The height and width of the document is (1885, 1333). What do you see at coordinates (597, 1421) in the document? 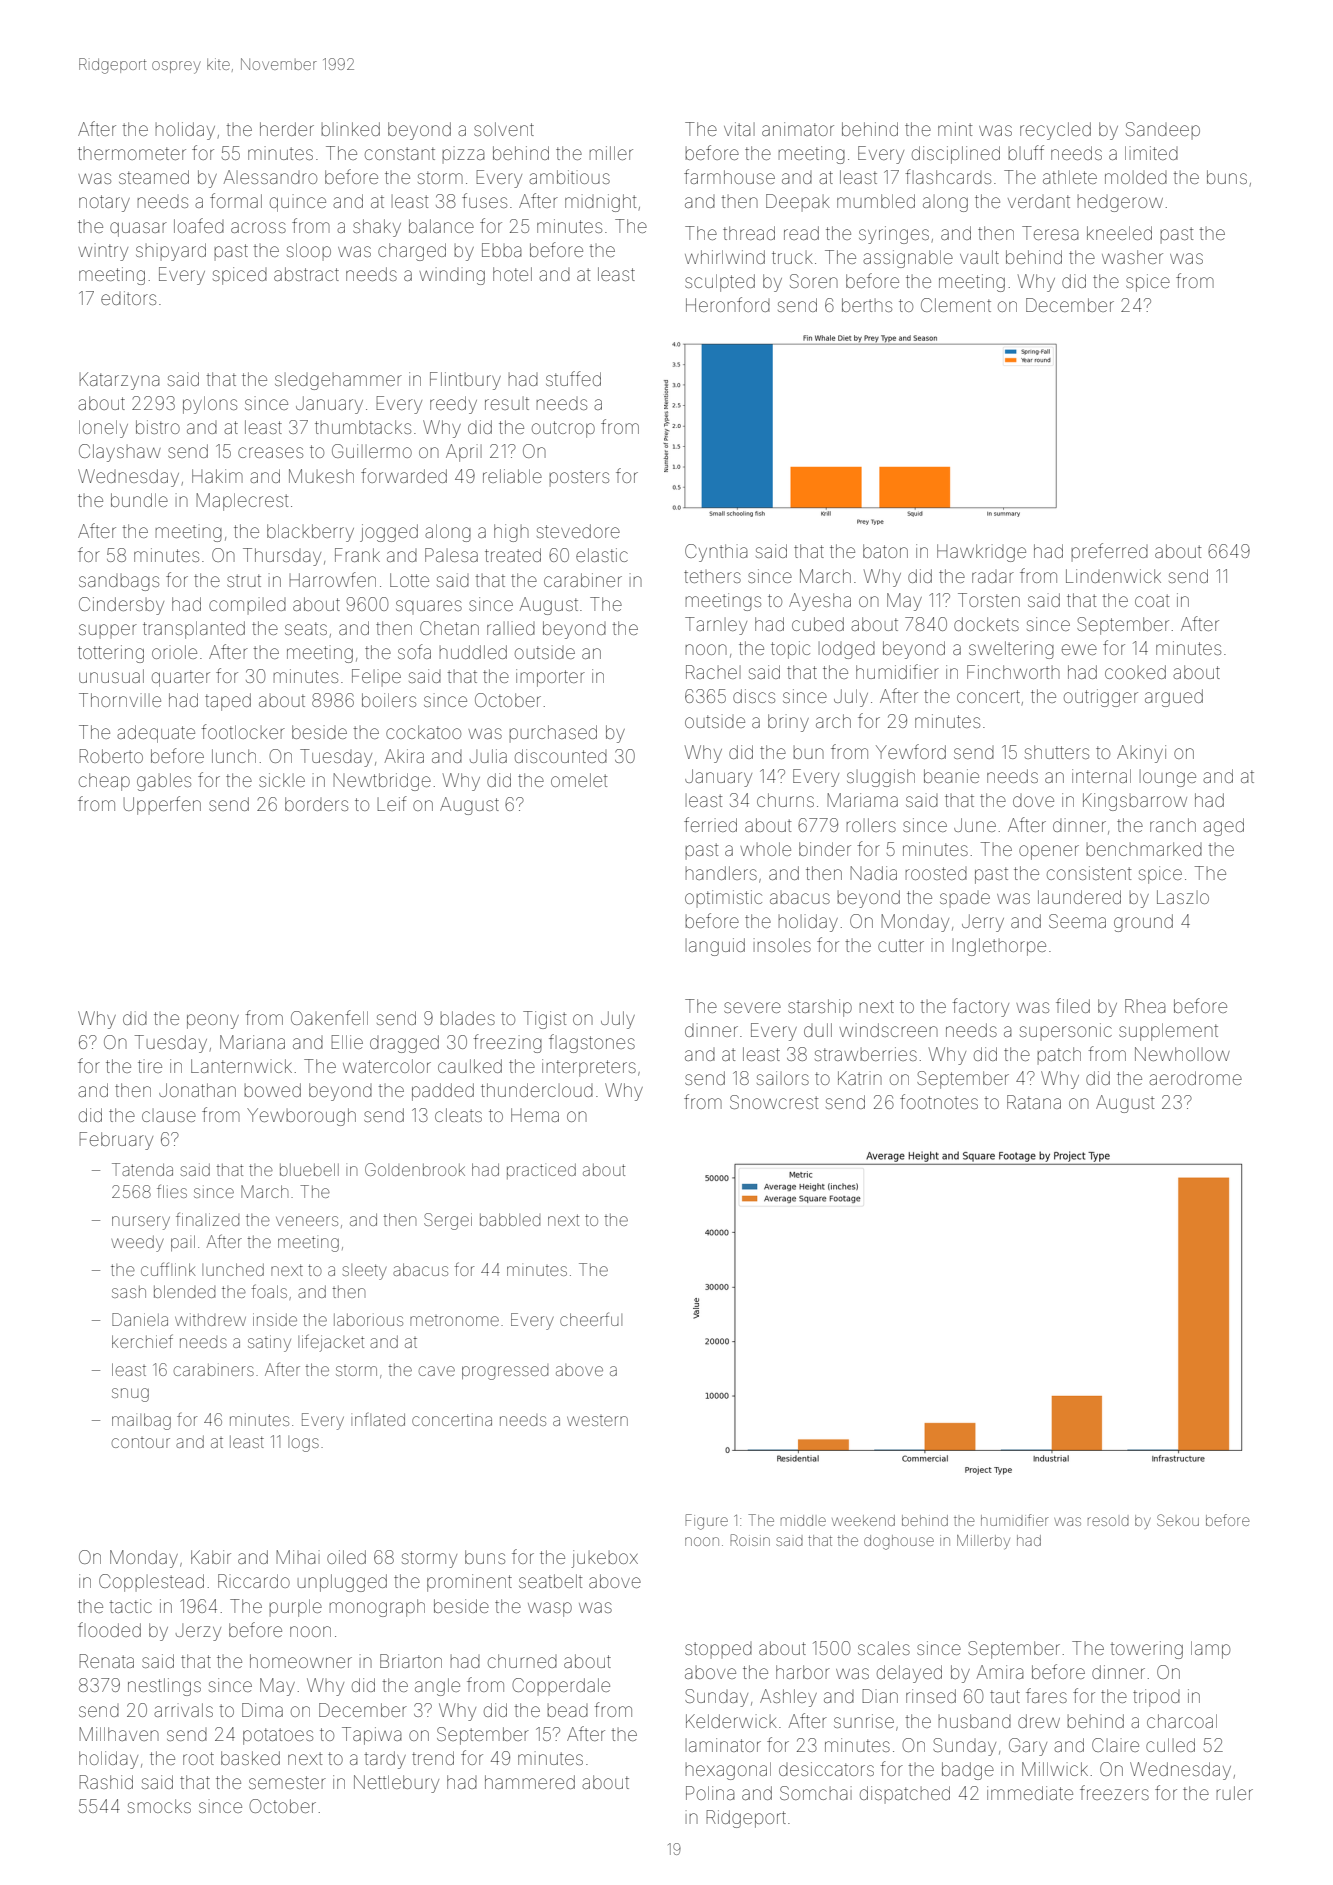
I see `western` at bounding box center [597, 1421].
